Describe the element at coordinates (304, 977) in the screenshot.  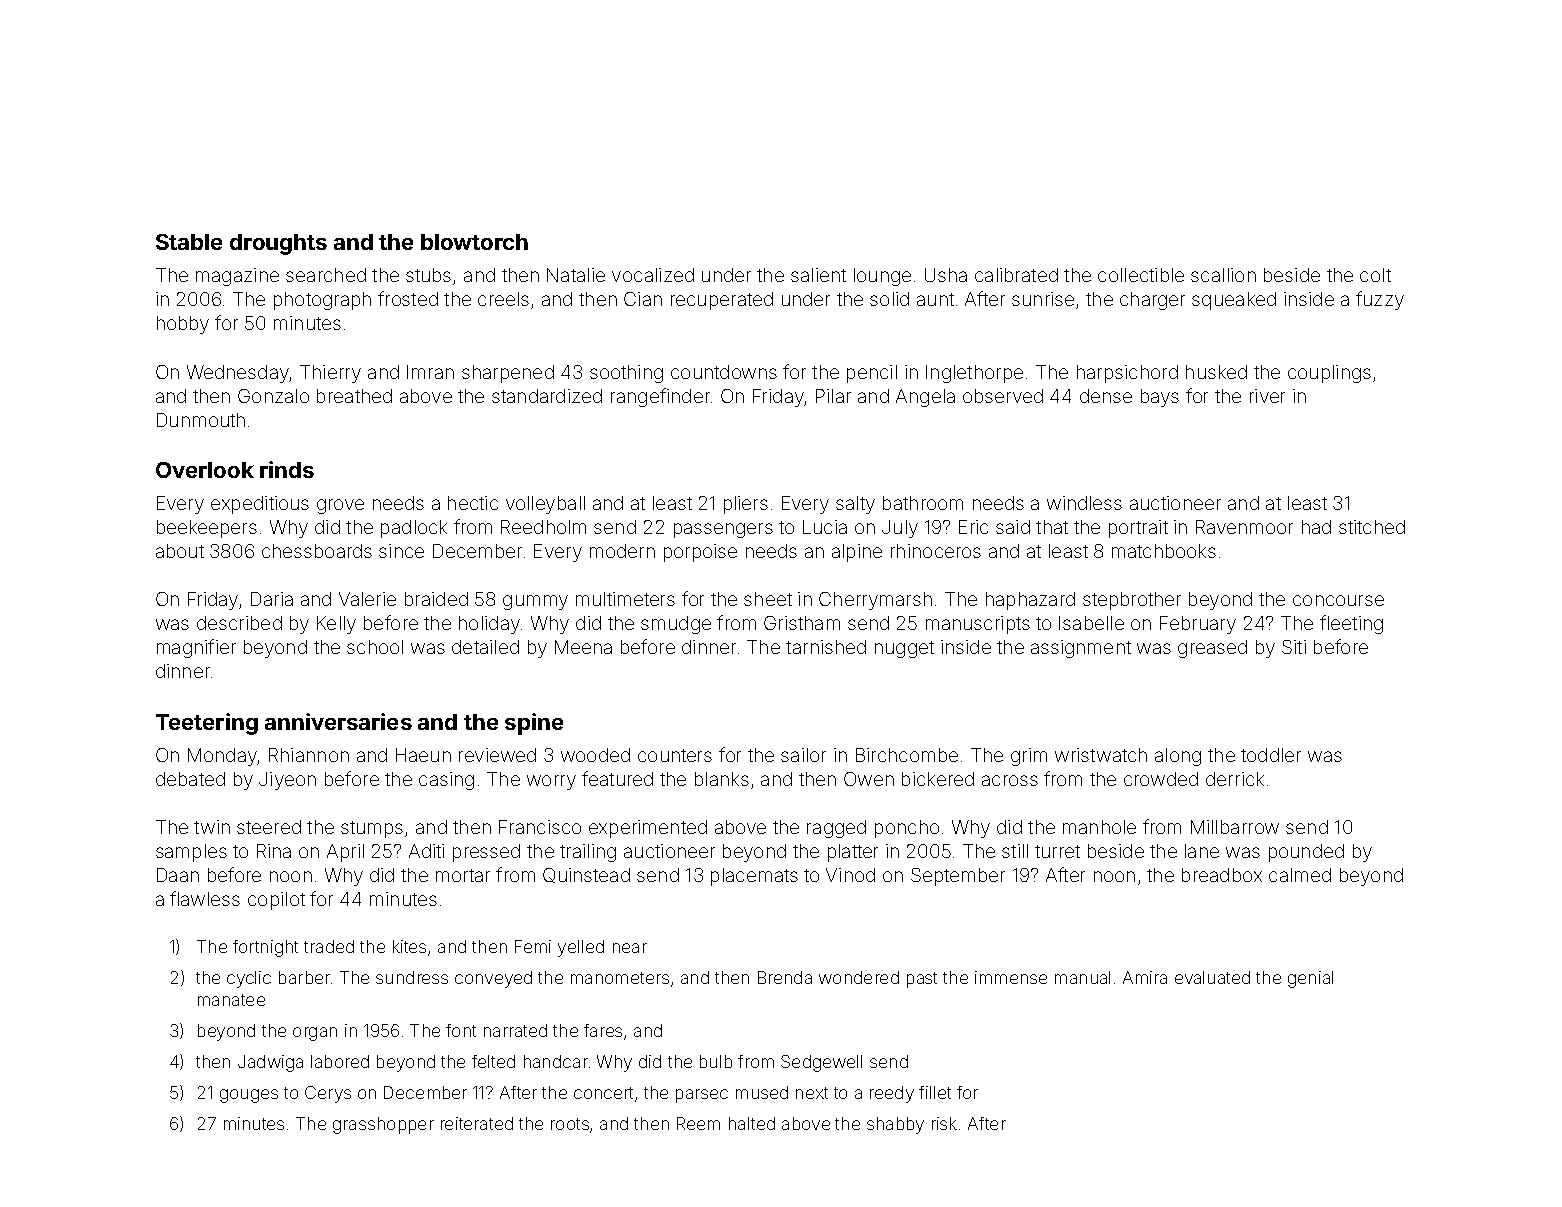
I see `barber` at that location.
